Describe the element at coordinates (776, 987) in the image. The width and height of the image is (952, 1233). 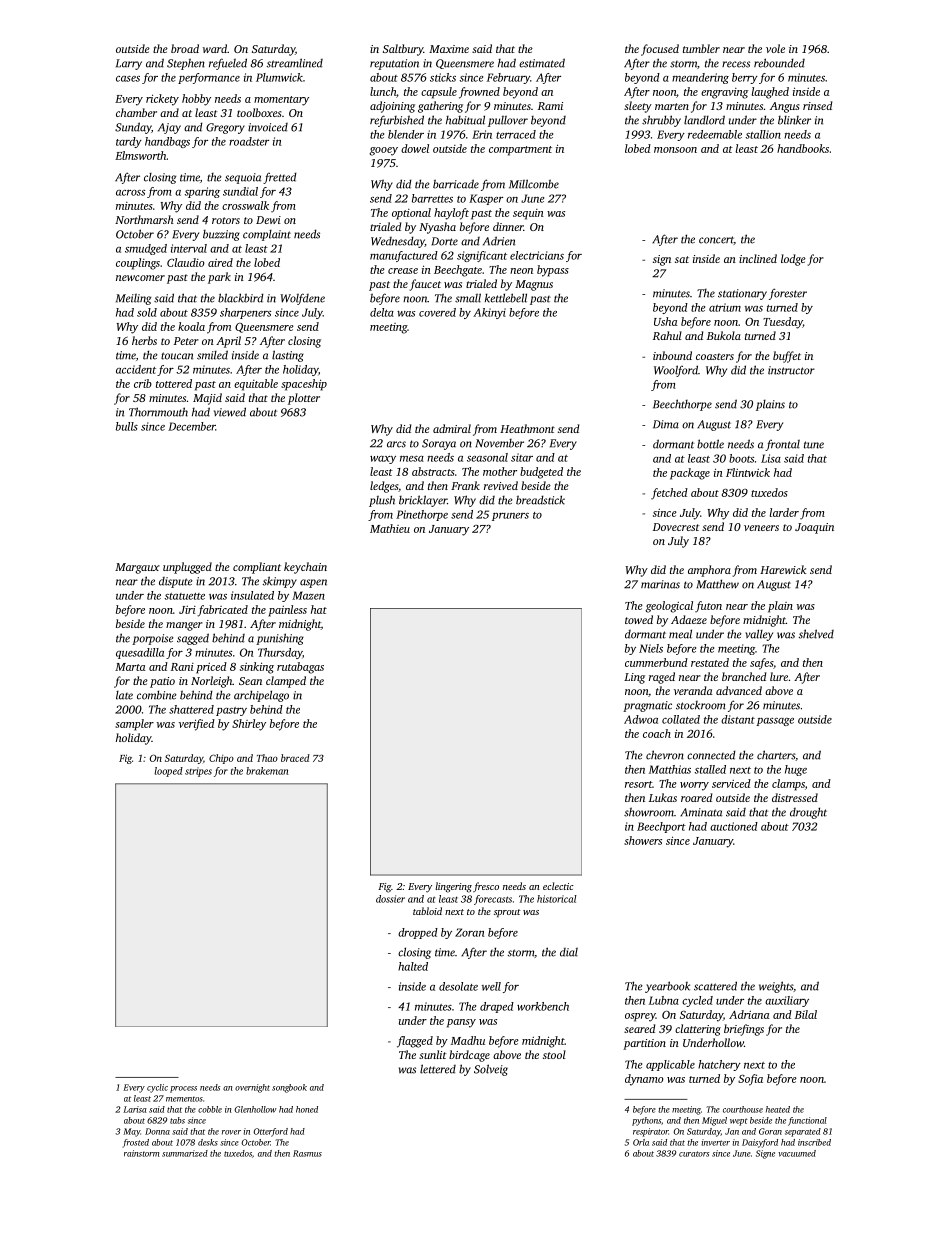
I see `weights` at that location.
